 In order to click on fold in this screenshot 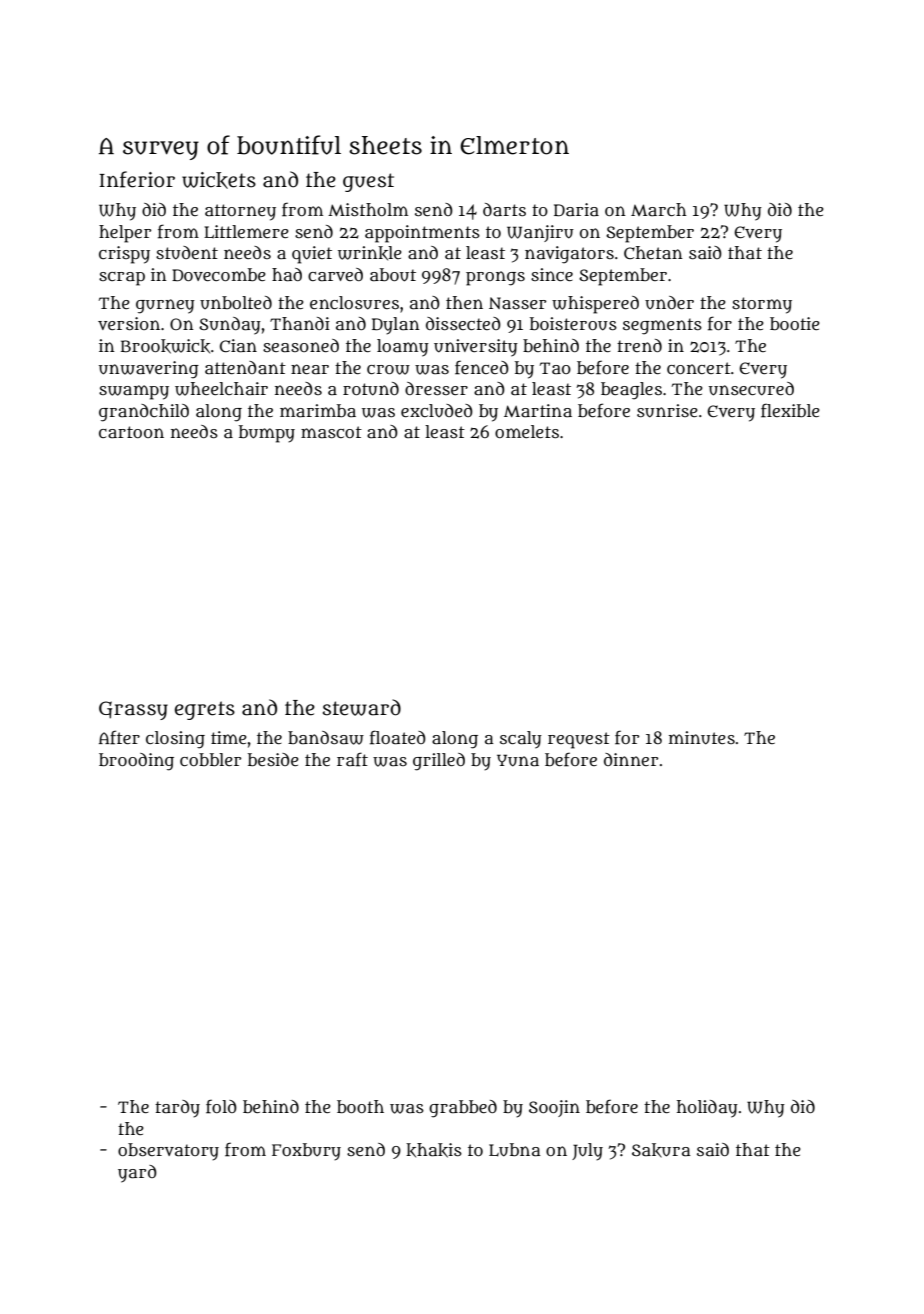, I will do `click(221, 1106)`.
